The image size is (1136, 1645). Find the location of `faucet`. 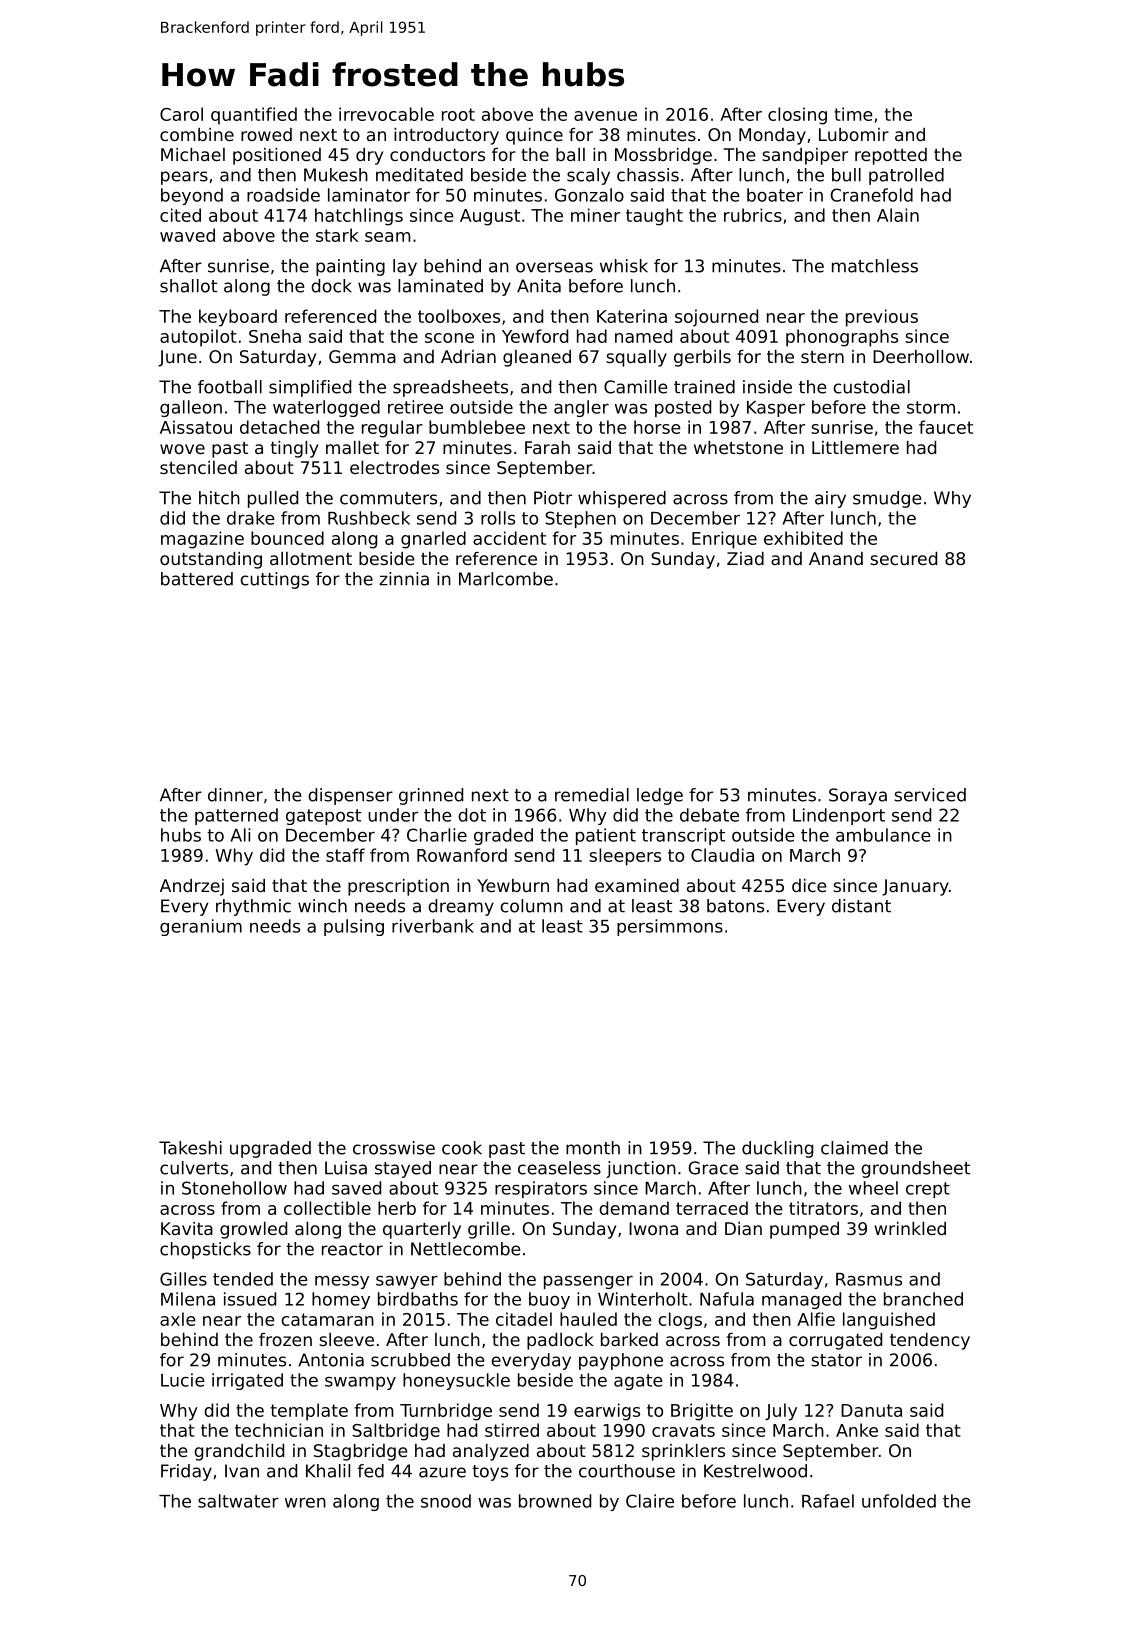

faucet is located at coordinates (946, 427).
